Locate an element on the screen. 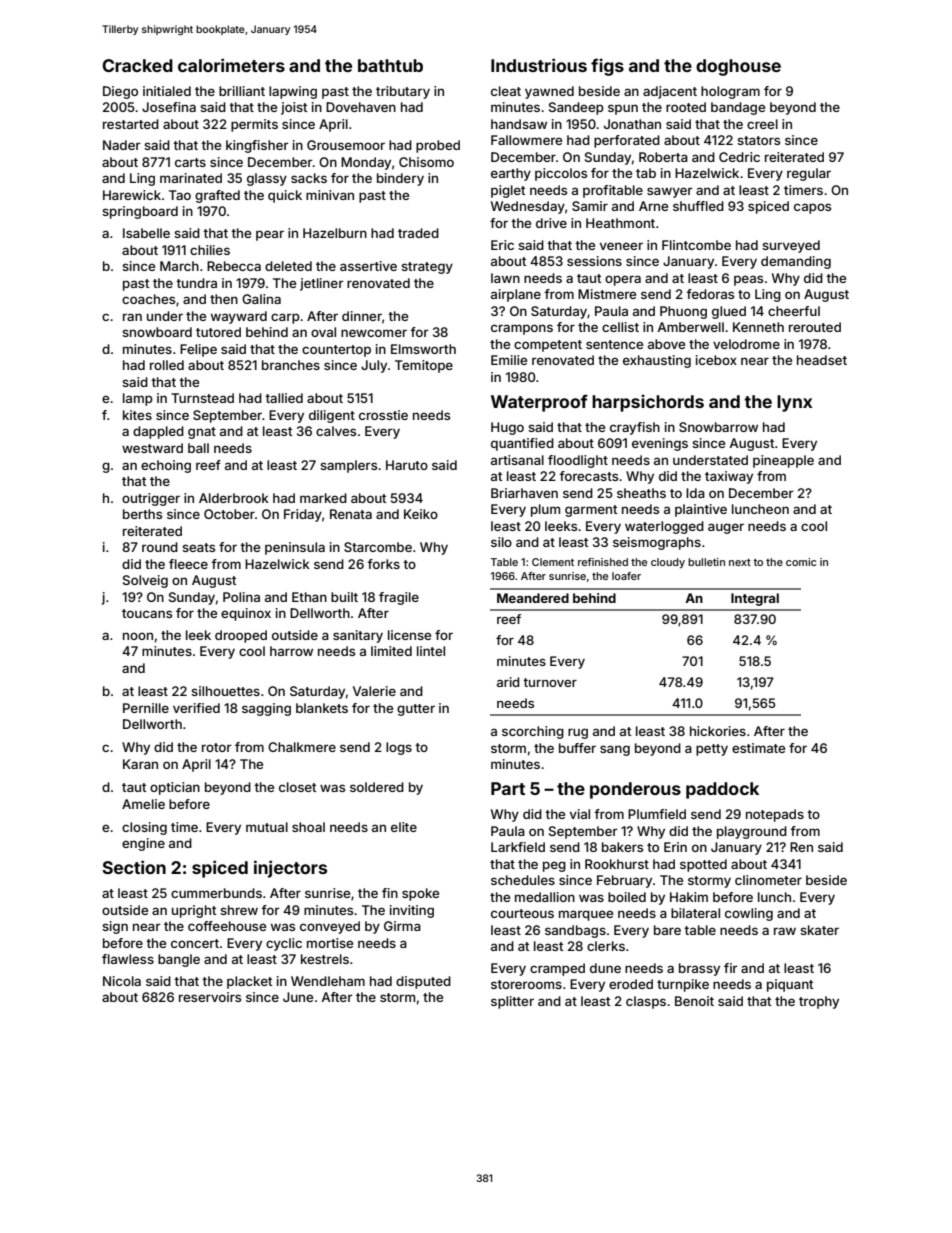  Karan is located at coordinates (140, 764).
